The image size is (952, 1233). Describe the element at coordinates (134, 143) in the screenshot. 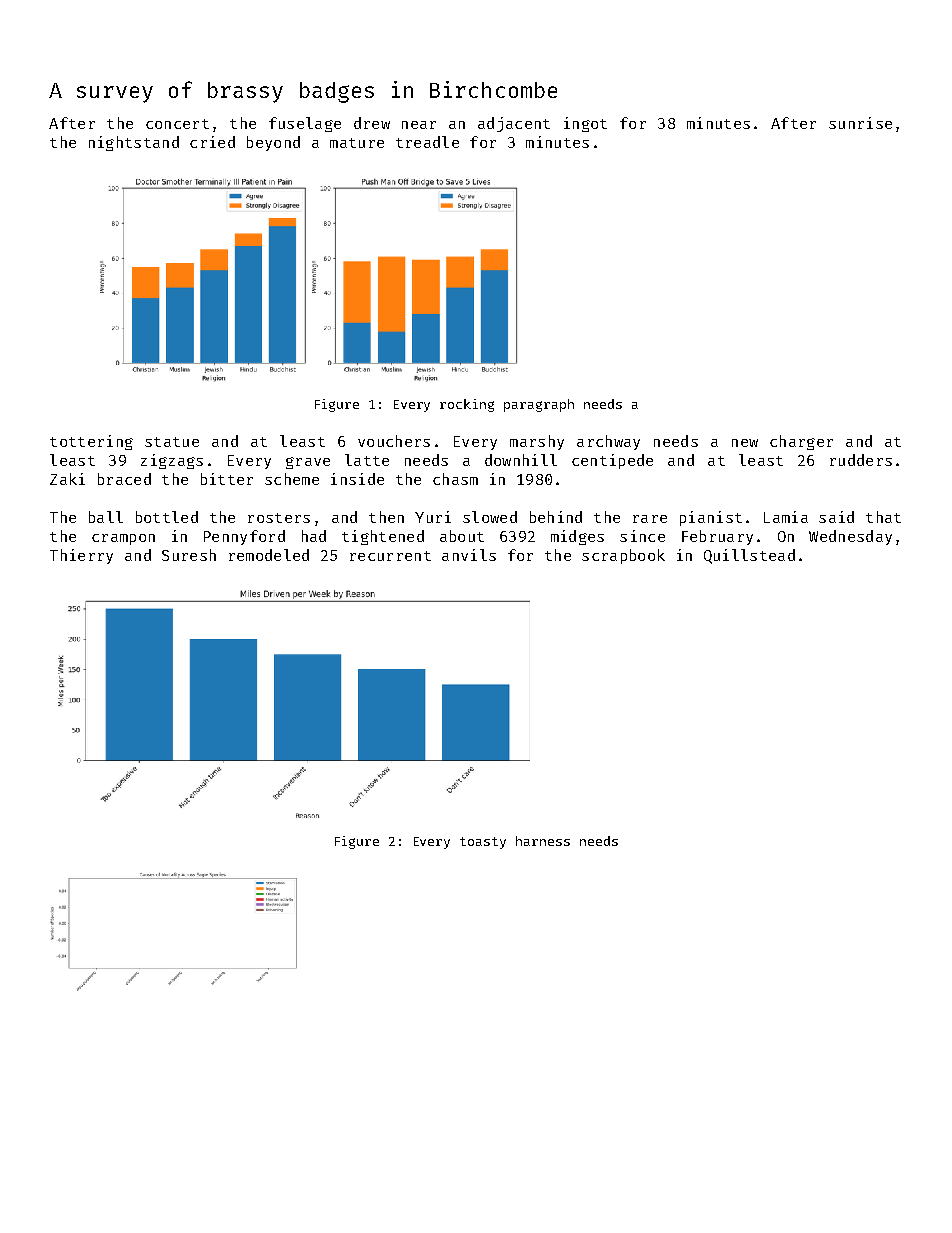

I see `nightstand` at that location.
